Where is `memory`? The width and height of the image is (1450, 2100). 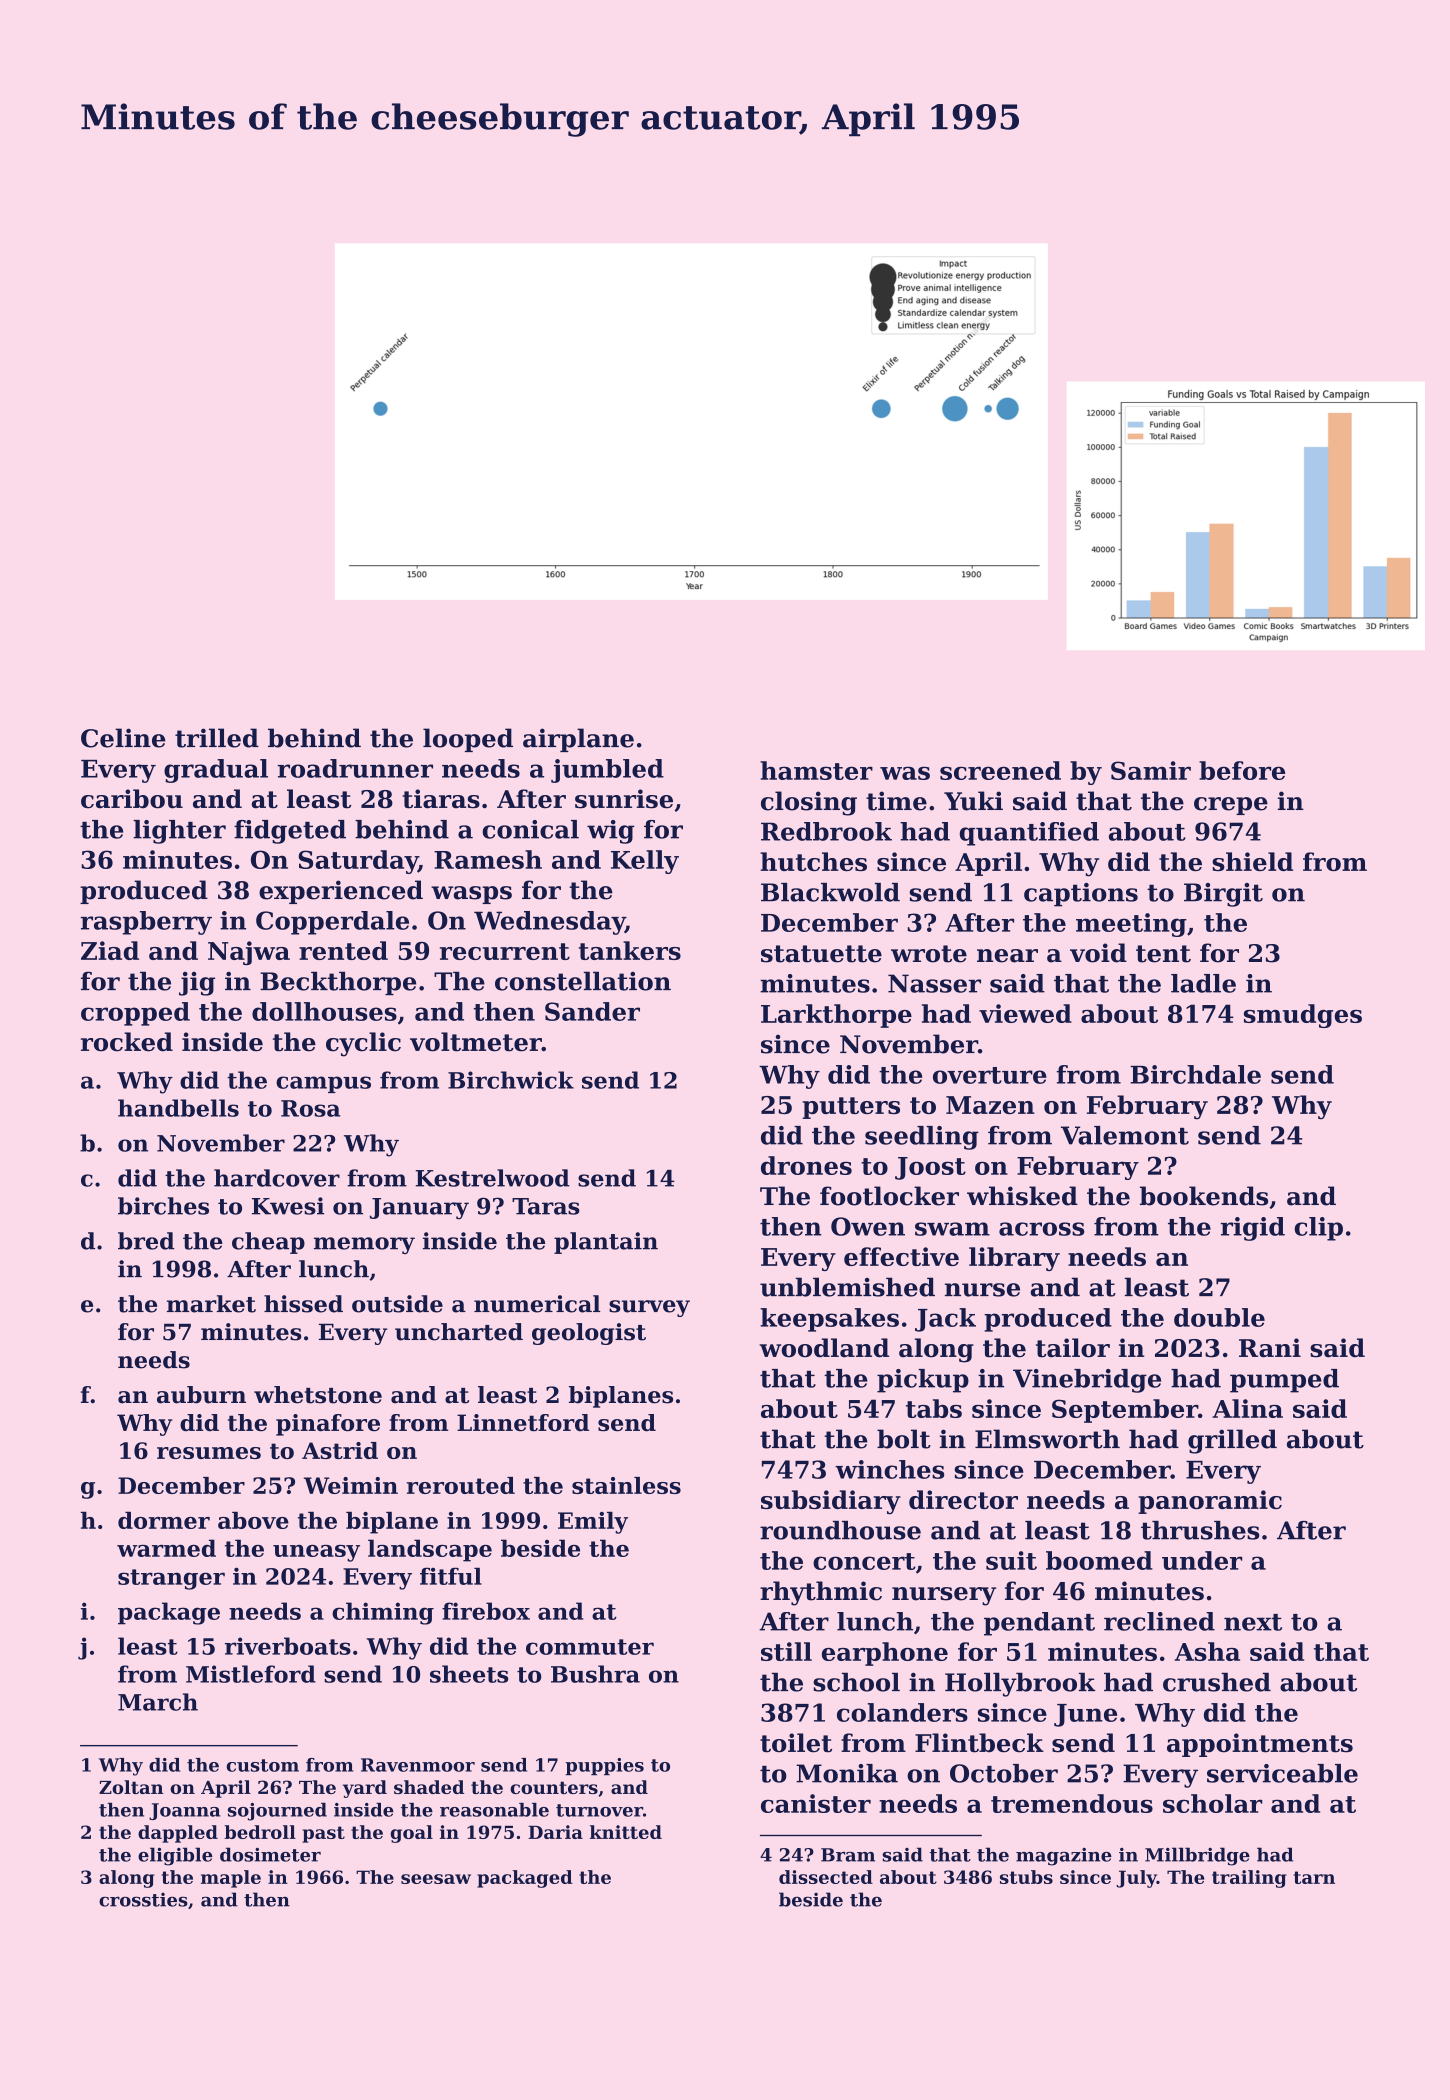
memory is located at coordinates (364, 1245).
